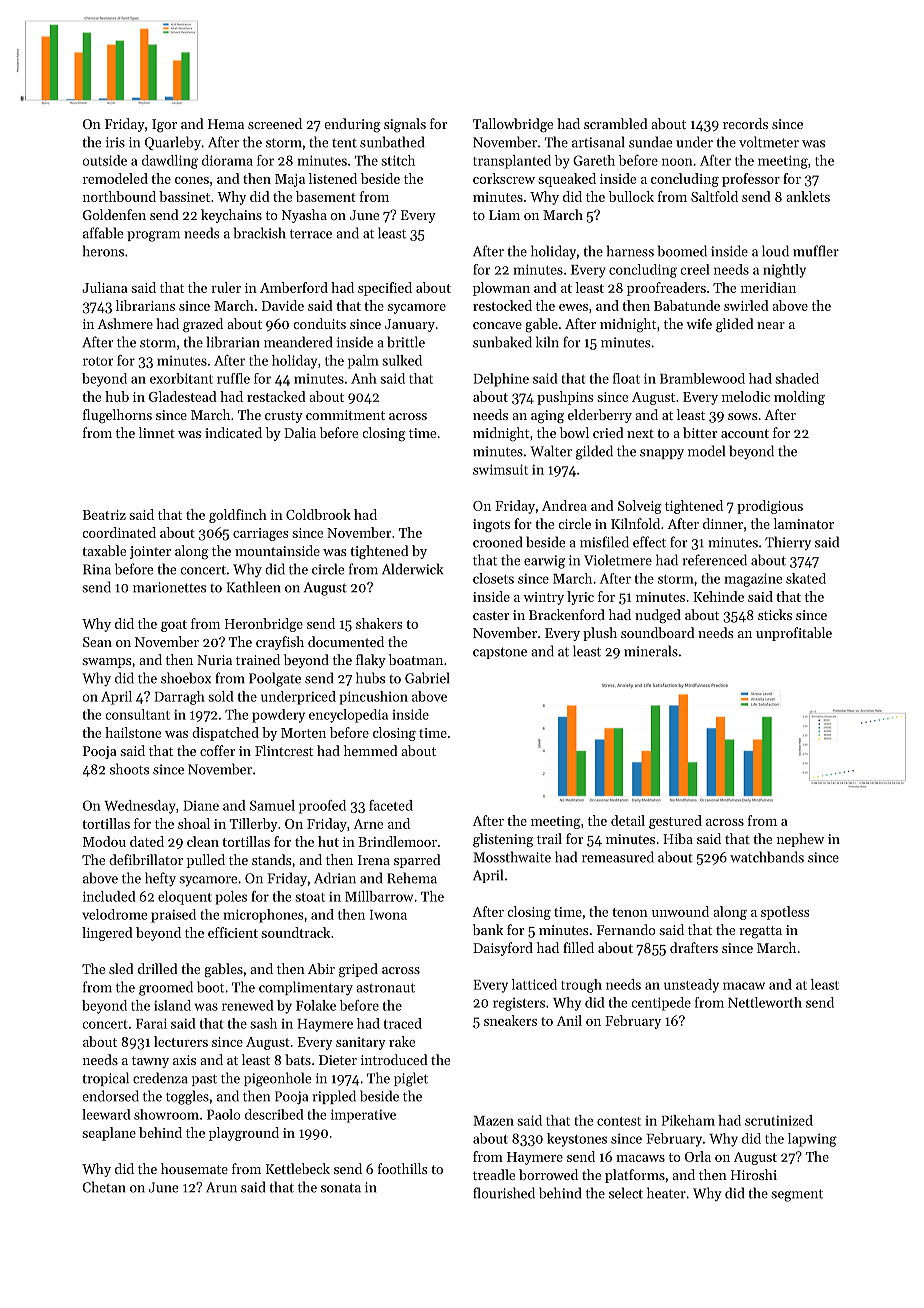  I want to click on astronaut, so click(385, 988).
